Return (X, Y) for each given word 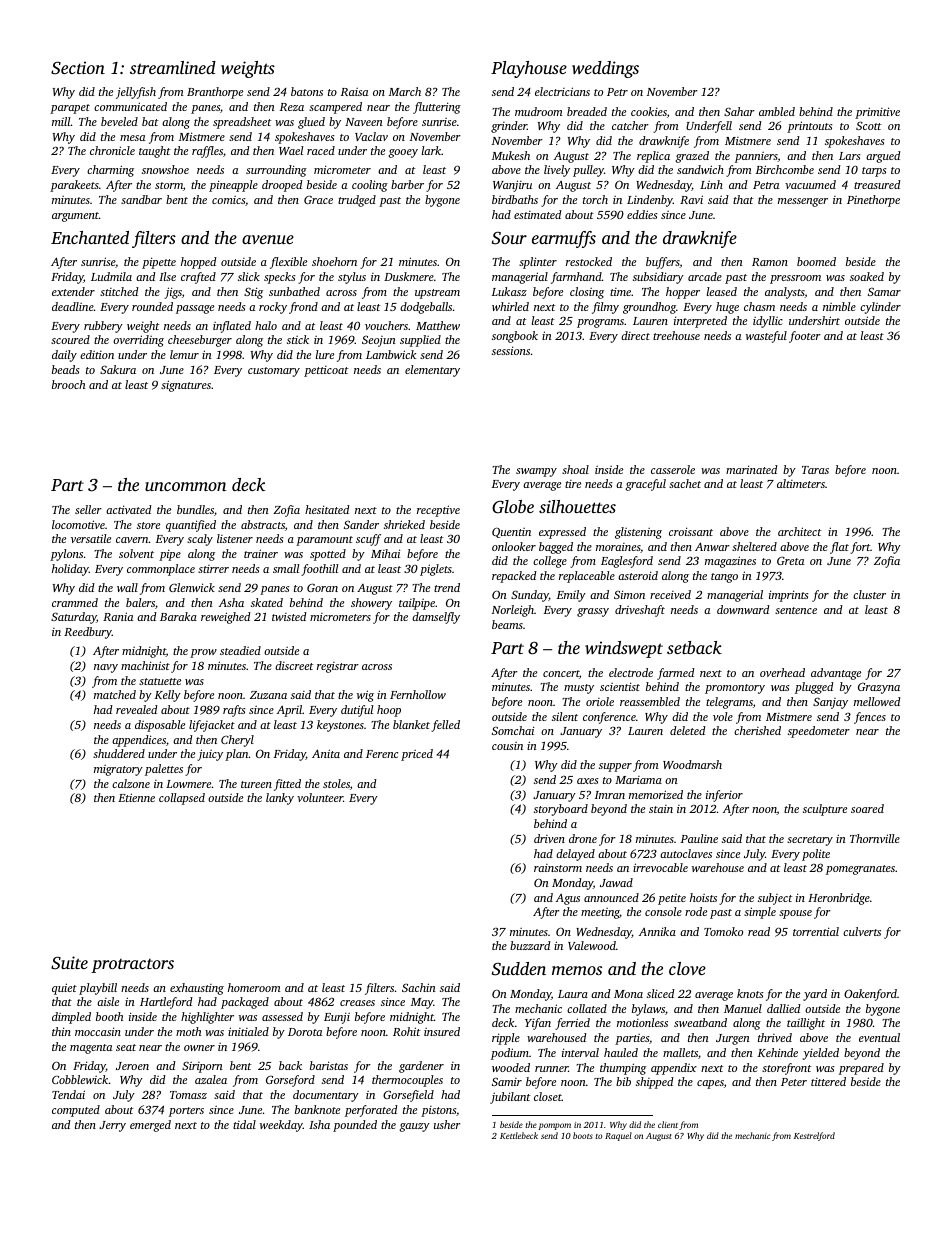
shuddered (119, 753)
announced (611, 897)
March (405, 91)
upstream (437, 294)
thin (61, 1031)
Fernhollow (418, 694)
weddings (605, 69)
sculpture (825, 810)
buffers (663, 263)
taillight (806, 1024)
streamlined (173, 67)
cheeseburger (200, 341)
